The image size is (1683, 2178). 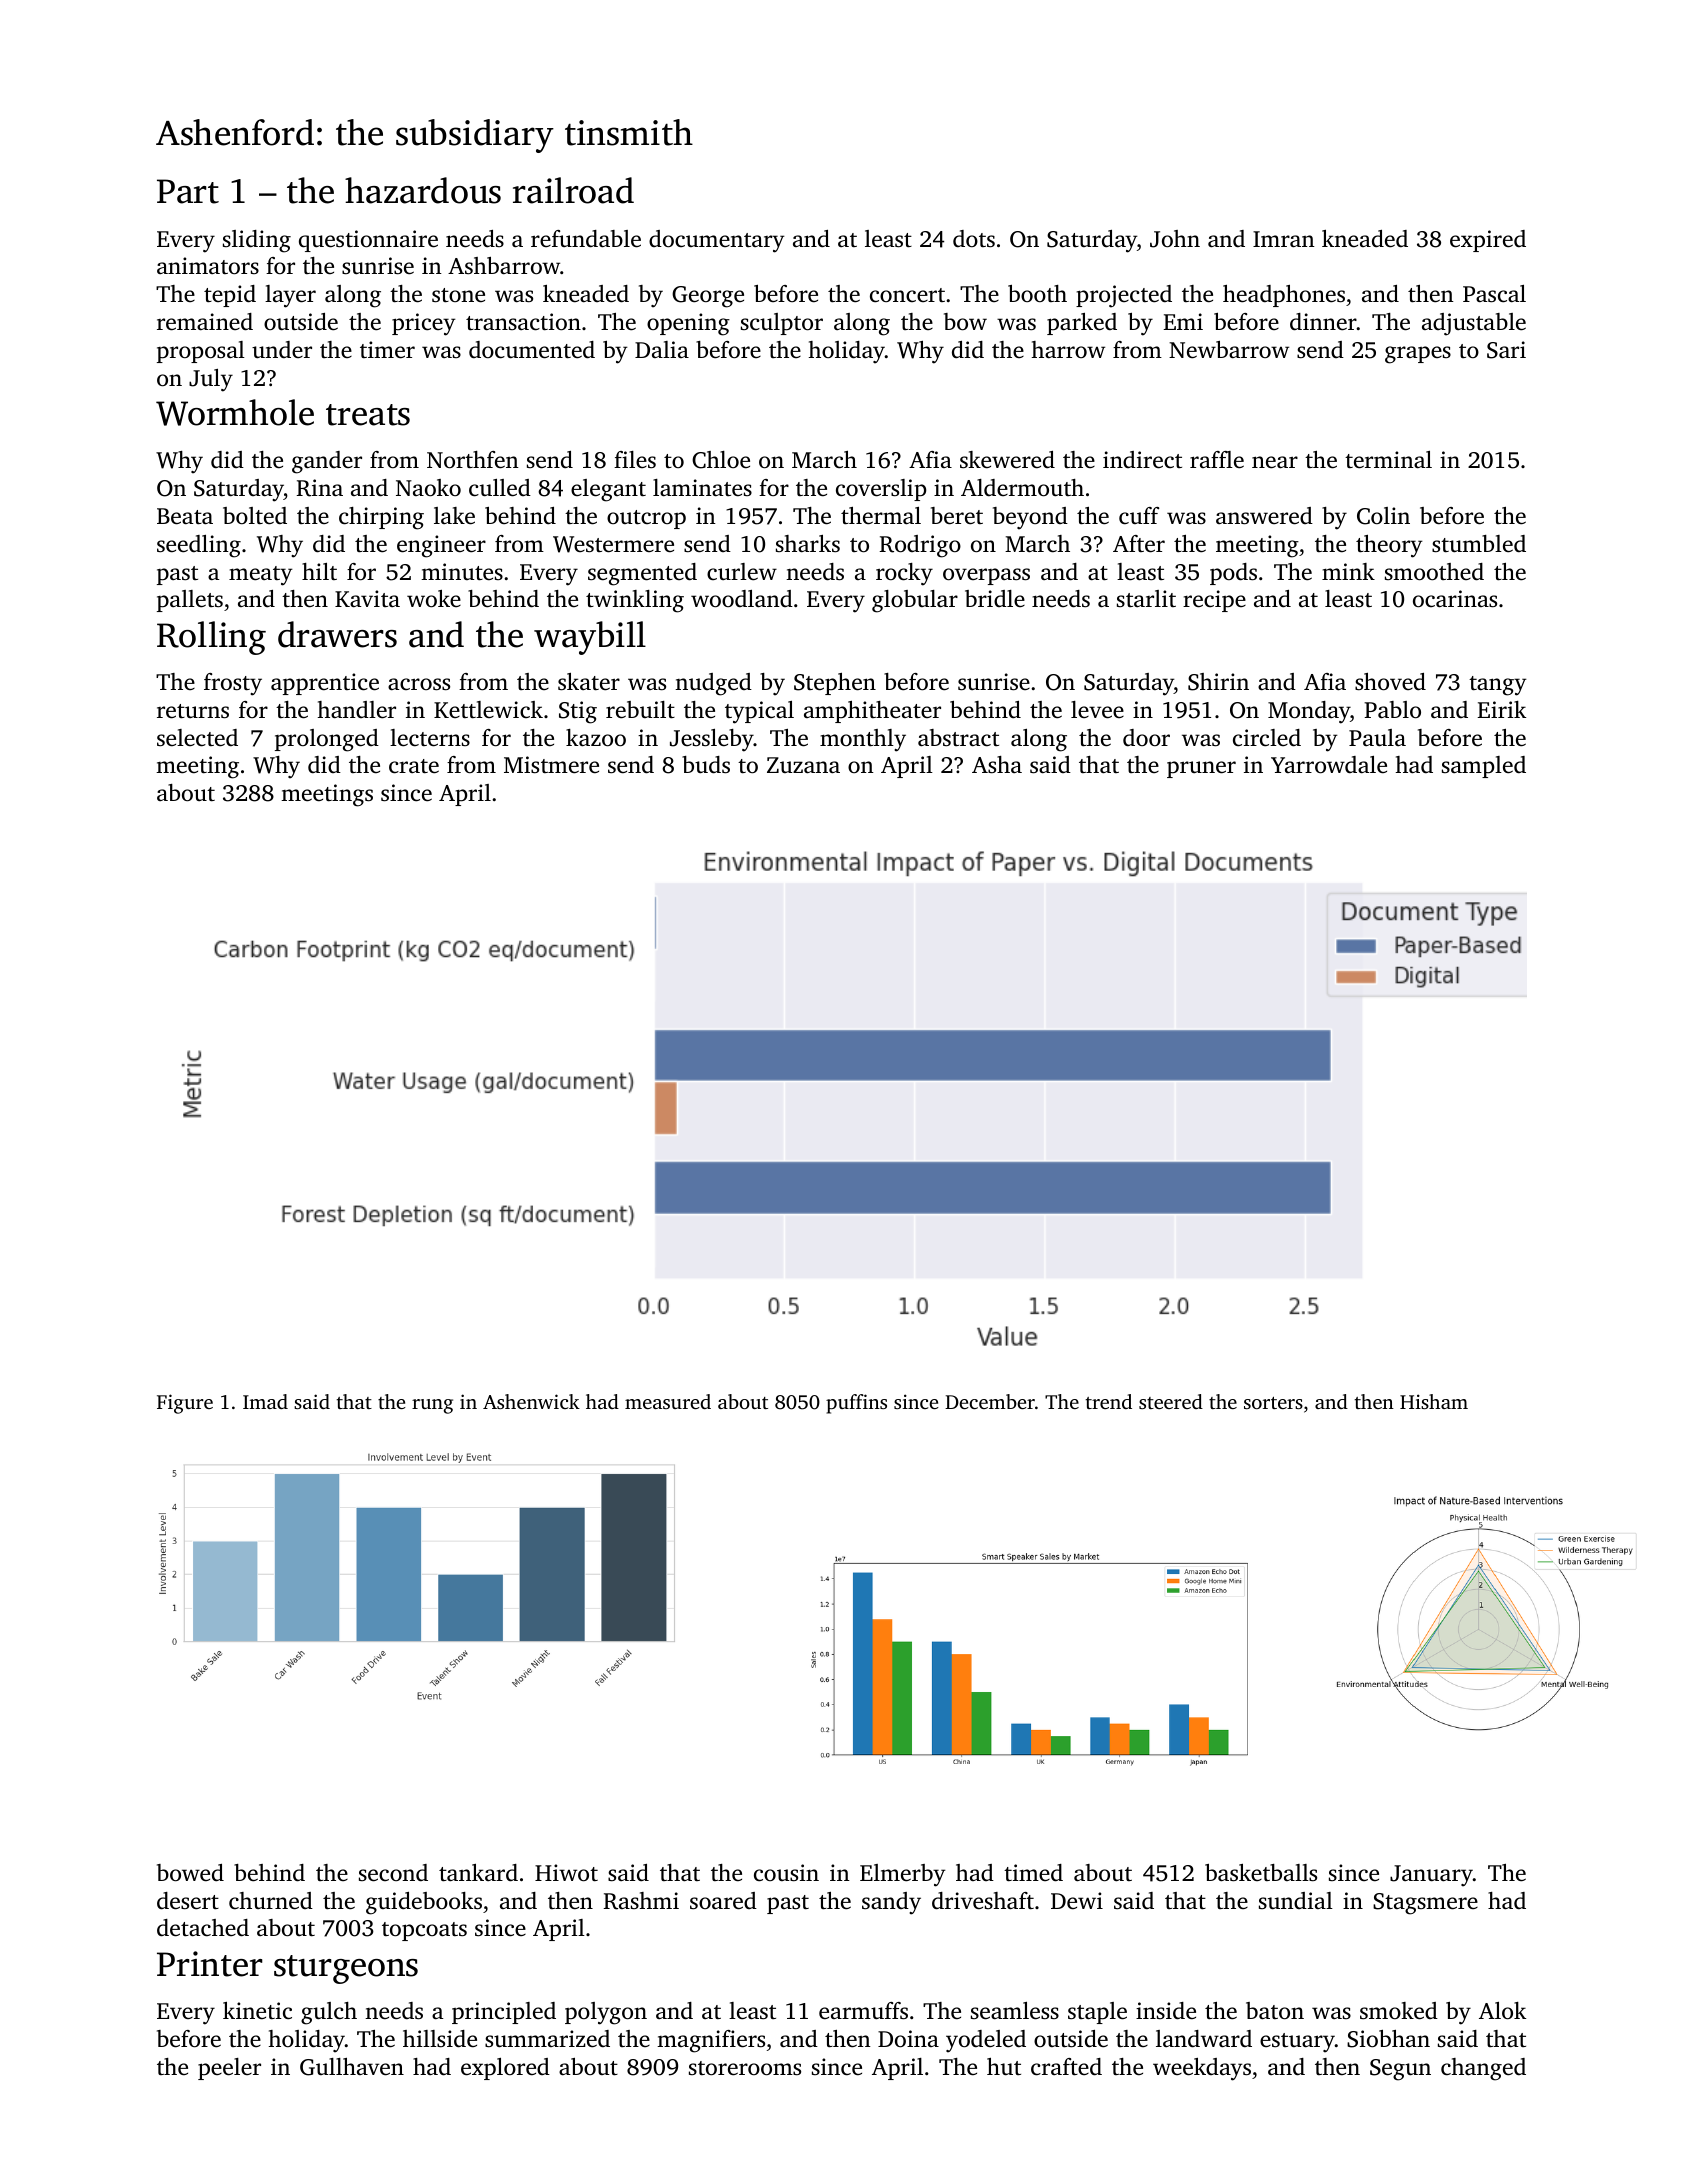 What do you see at coordinates (1007, 460) in the image?
I see `skewered` at bounding box center [1007, 460].
